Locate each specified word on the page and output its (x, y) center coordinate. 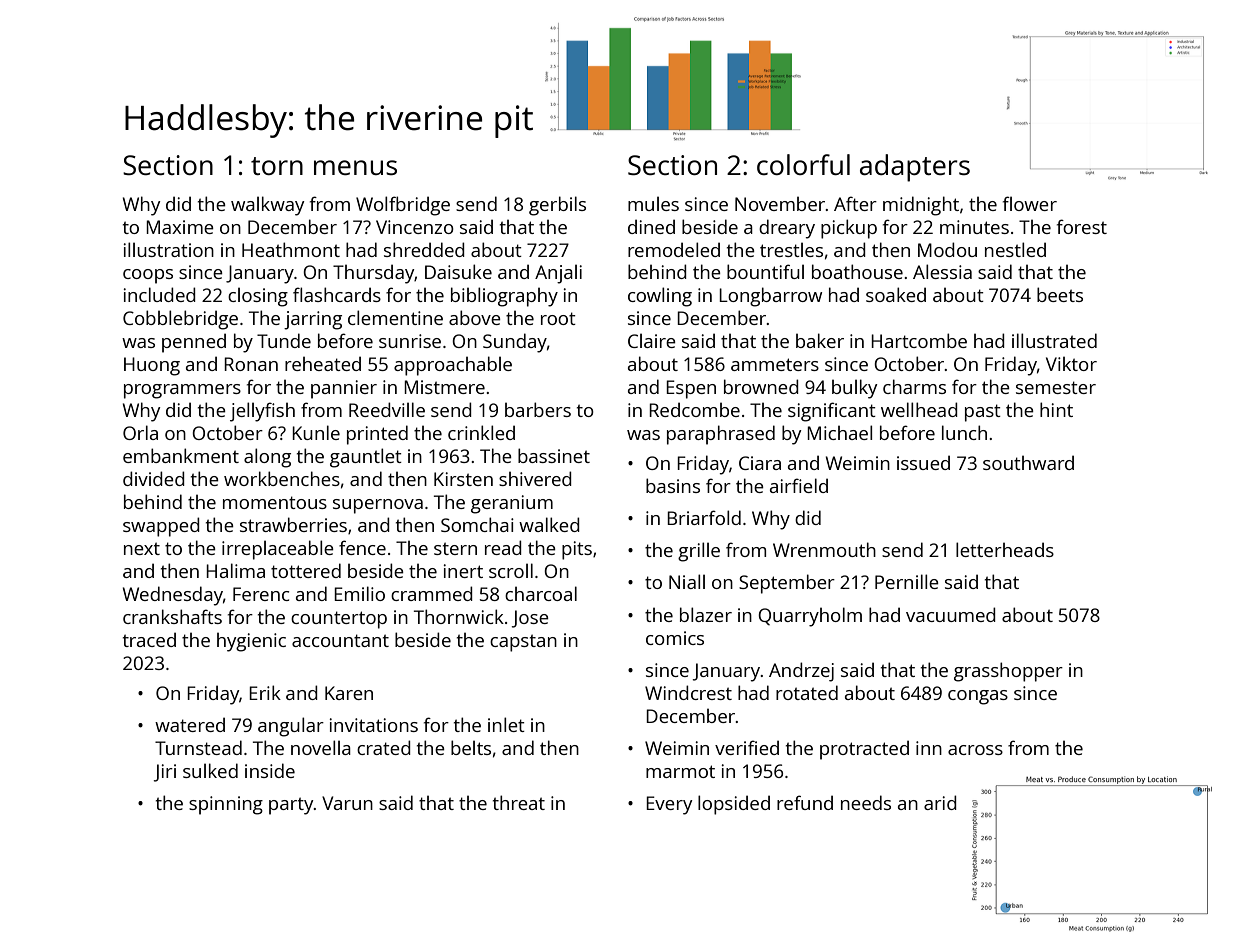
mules (653, 204)
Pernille (907, 581)
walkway (268, 206)
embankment (181, 455)
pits (577, 550)
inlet (506, 724)
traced (149, 639)
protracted (864, 750)
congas (978, 697)
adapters (915, 168)
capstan (523, 643)
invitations (373, 725)
